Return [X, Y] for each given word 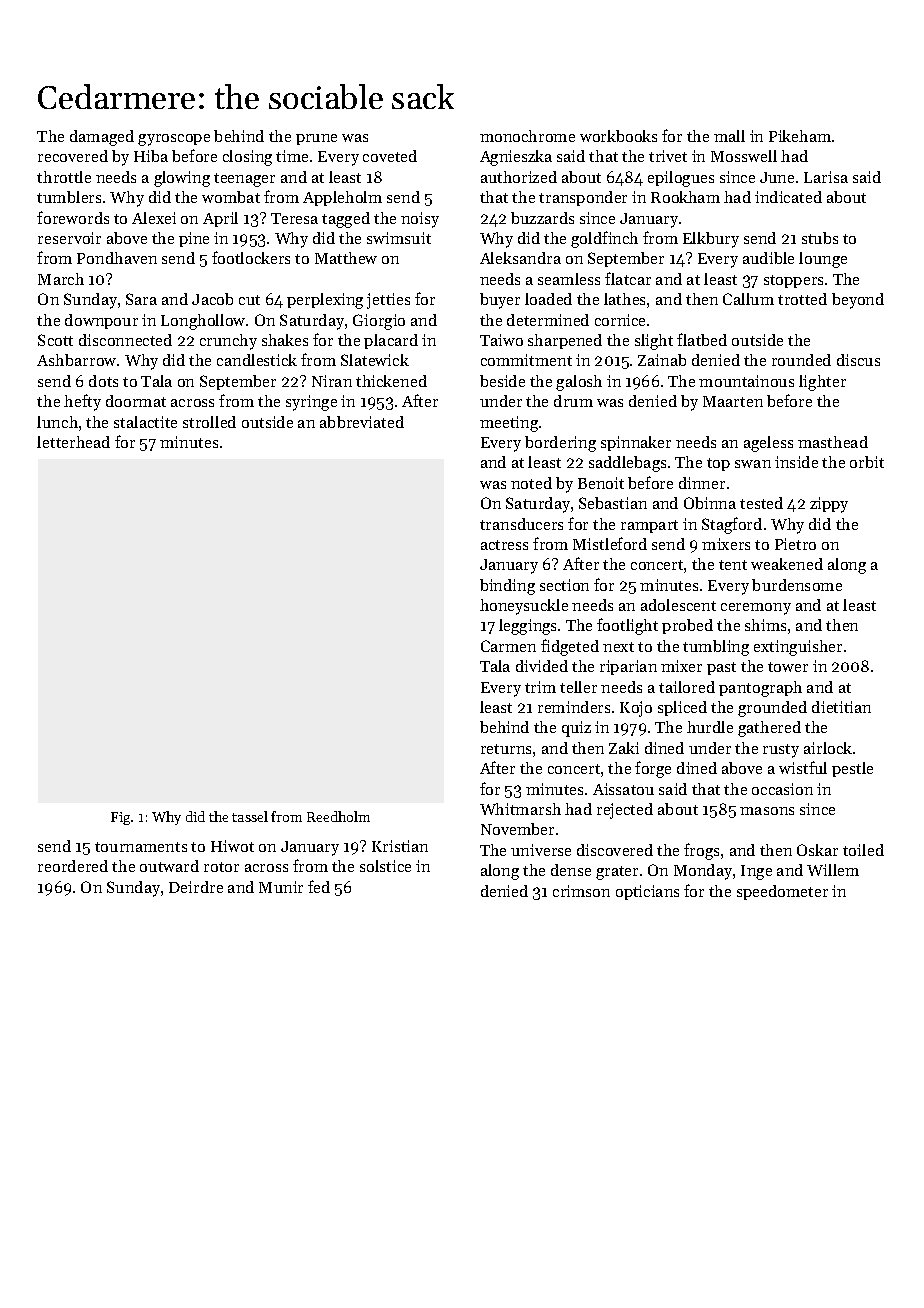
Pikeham [800, 136]
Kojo [636, 709]
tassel [250, 816]
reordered [73, 866]
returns [506, 749]
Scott [55, 340]
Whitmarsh [520, 809]
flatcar [628, 278]
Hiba [151, 156]
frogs [701, 851]
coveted [390, 156]
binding [507, 587]
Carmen [508, 646]
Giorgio [379, 322]
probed [687, 626]
